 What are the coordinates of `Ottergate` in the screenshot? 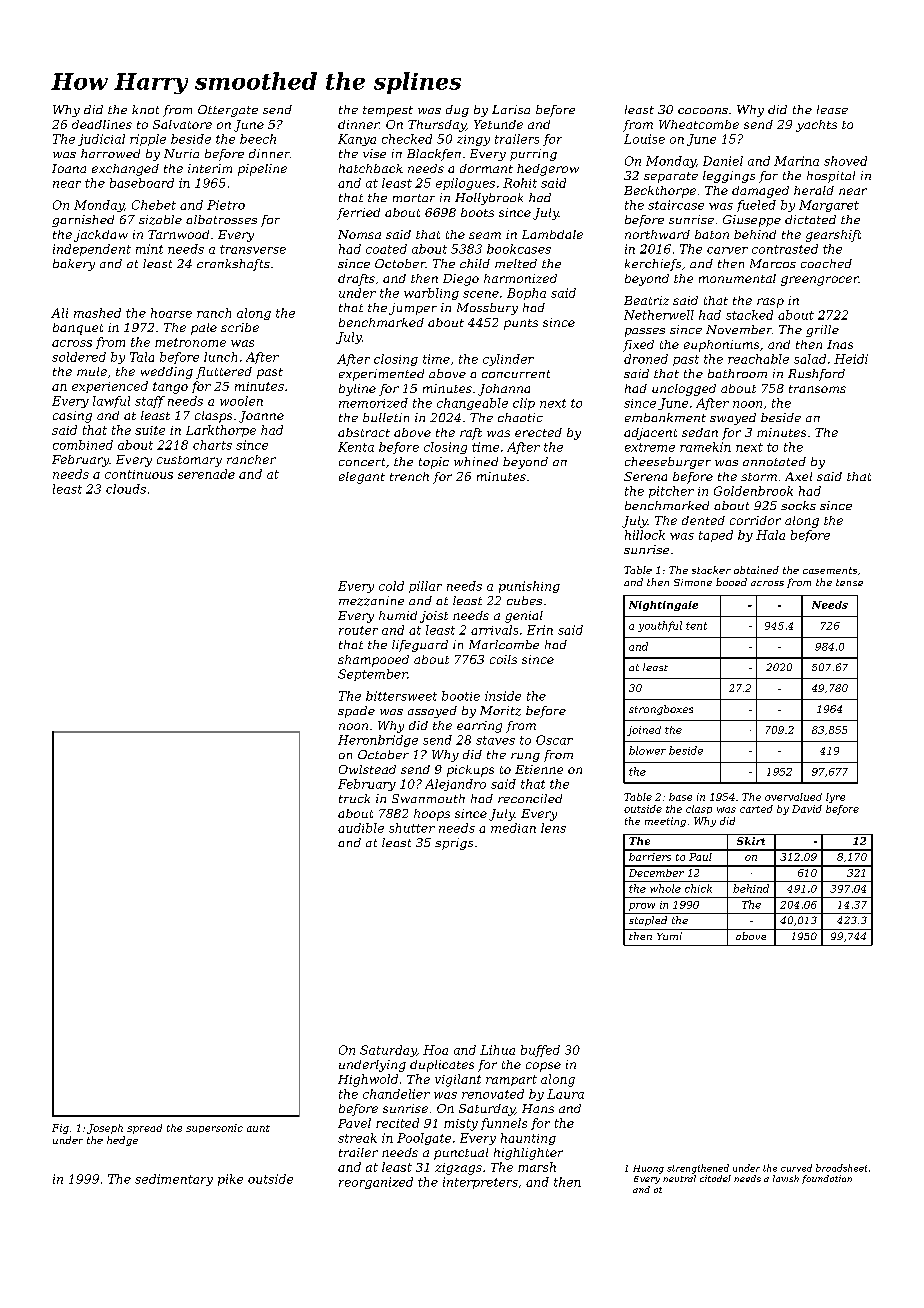 It's located at (228, 111).
